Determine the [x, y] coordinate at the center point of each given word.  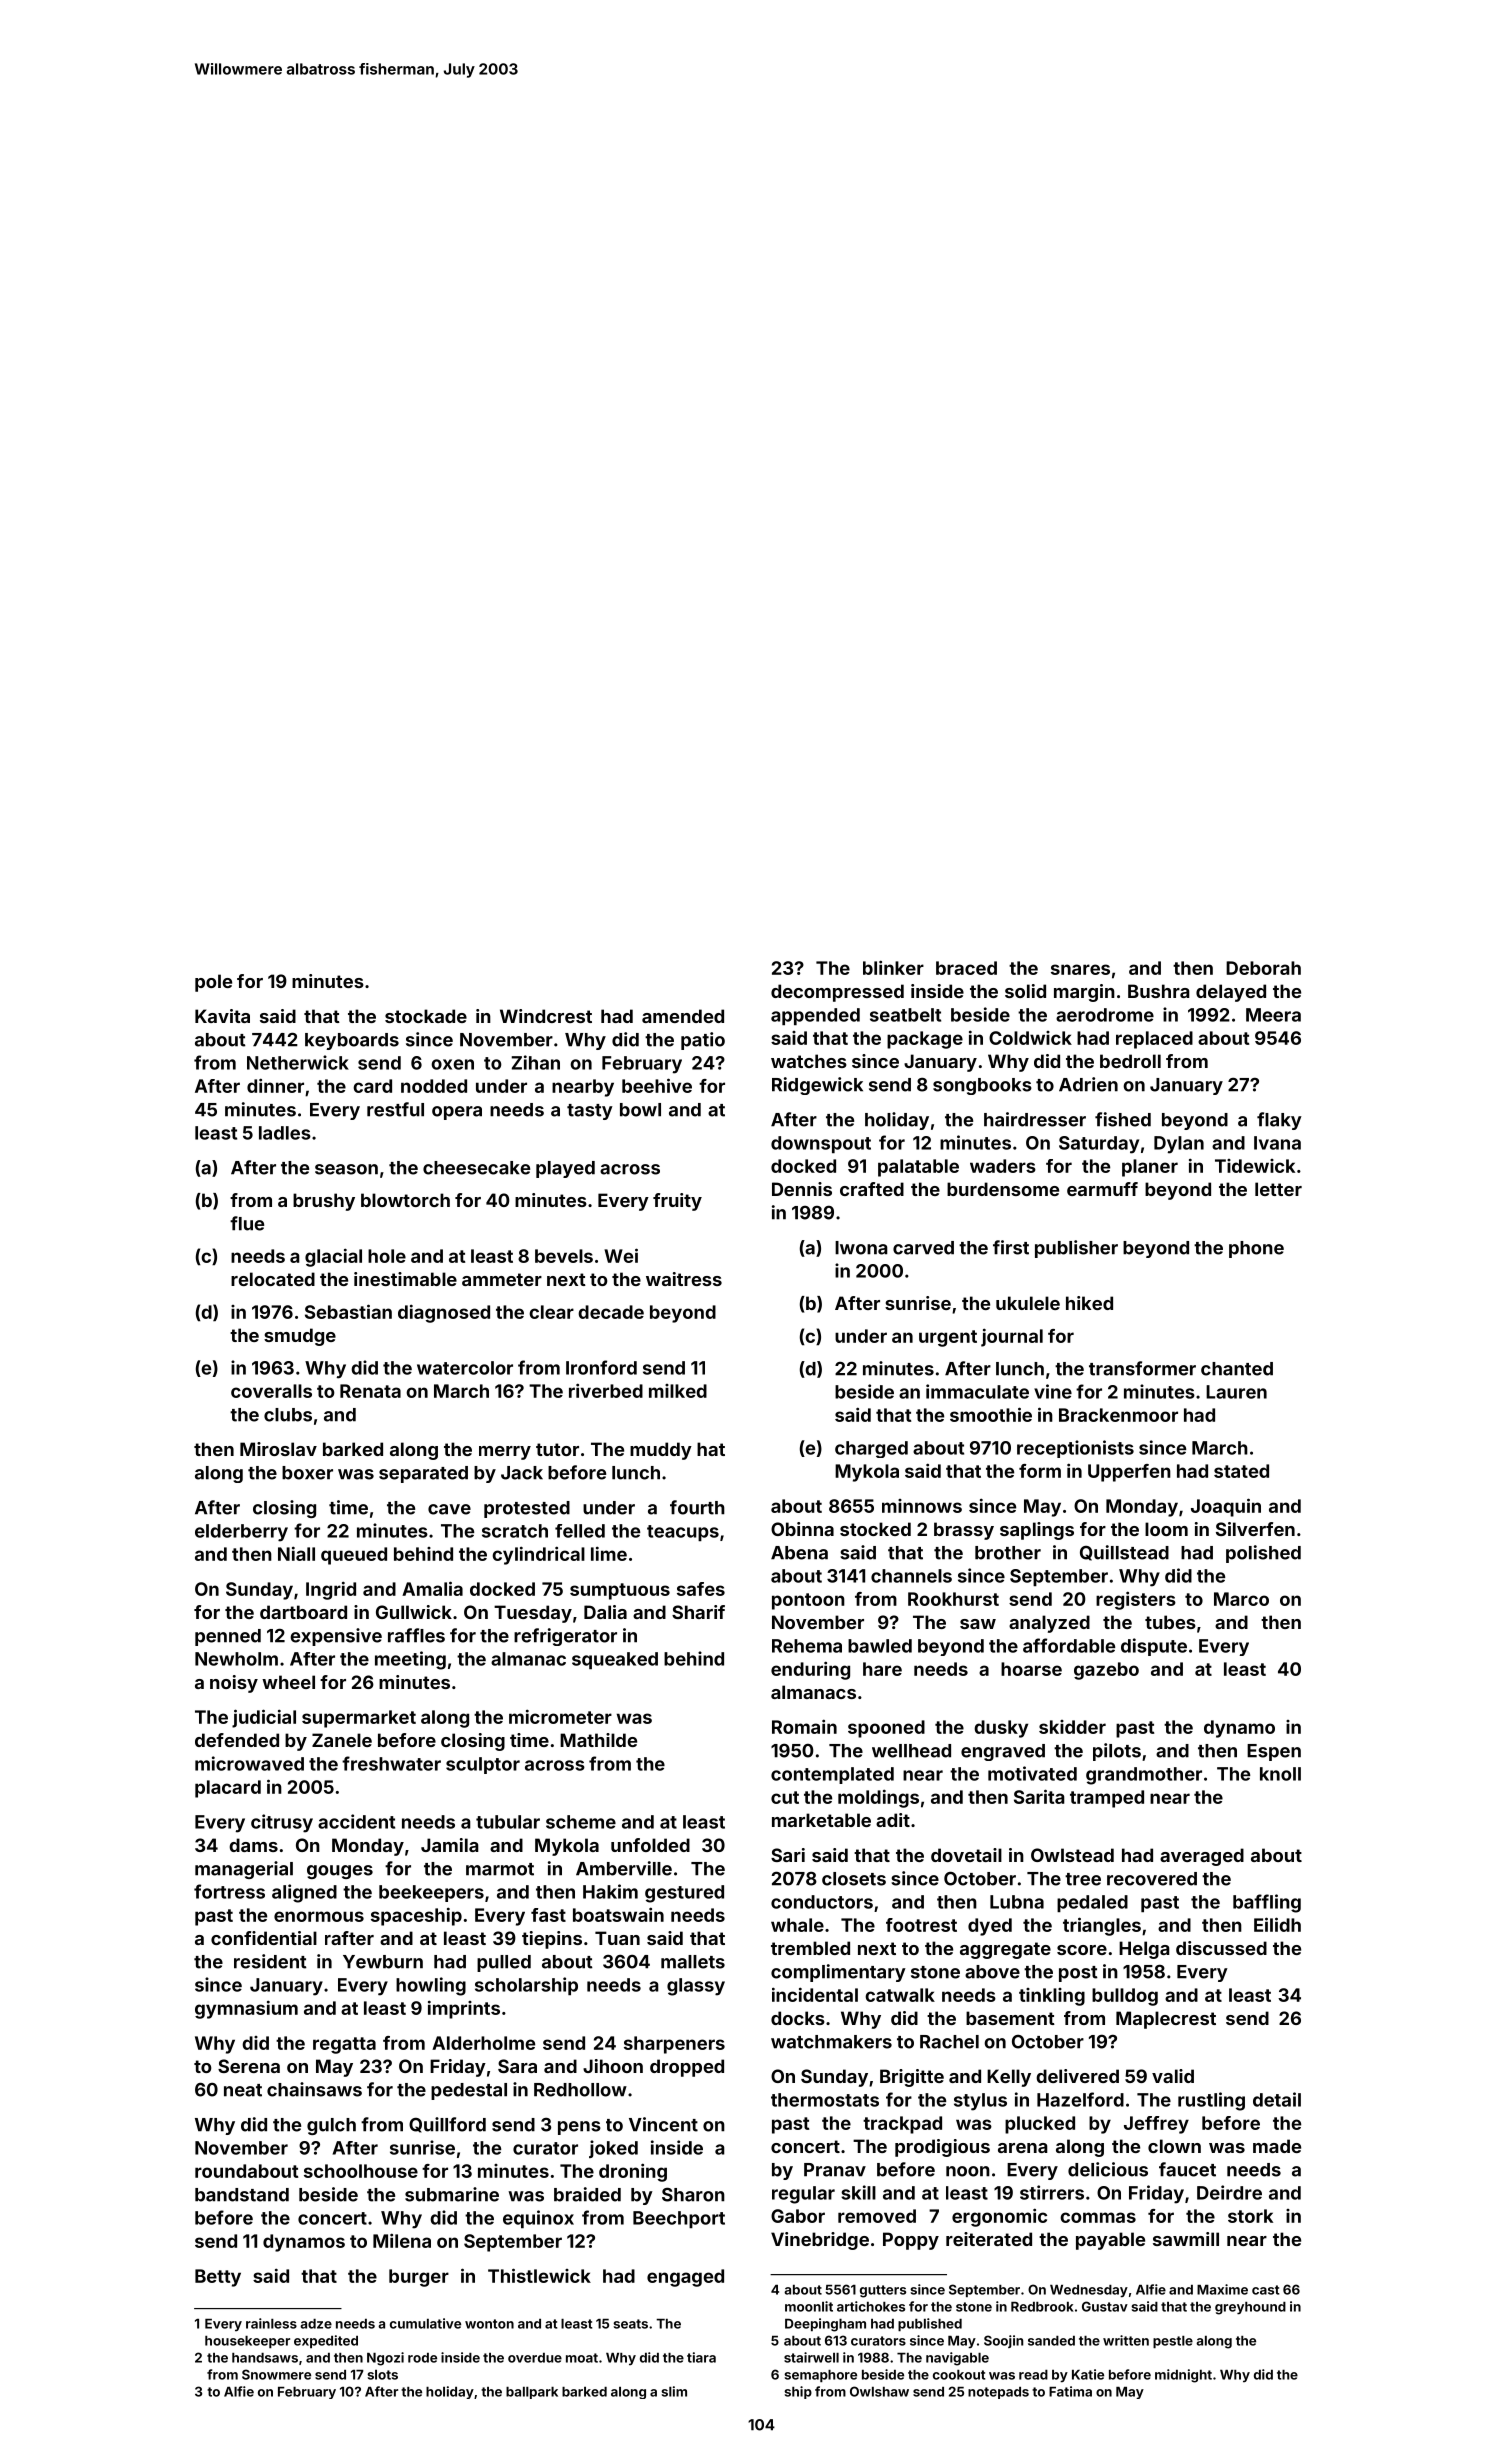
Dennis [802, 1189]
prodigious [942, 2148]
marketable [821, 1820]
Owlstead [1072, 1855]
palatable [918, 1168]
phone [1256, 1249]
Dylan [1179, 1145]
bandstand [242, 2195]
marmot [500, 1869]
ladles [285, 1133]
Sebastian [348, 1311]
